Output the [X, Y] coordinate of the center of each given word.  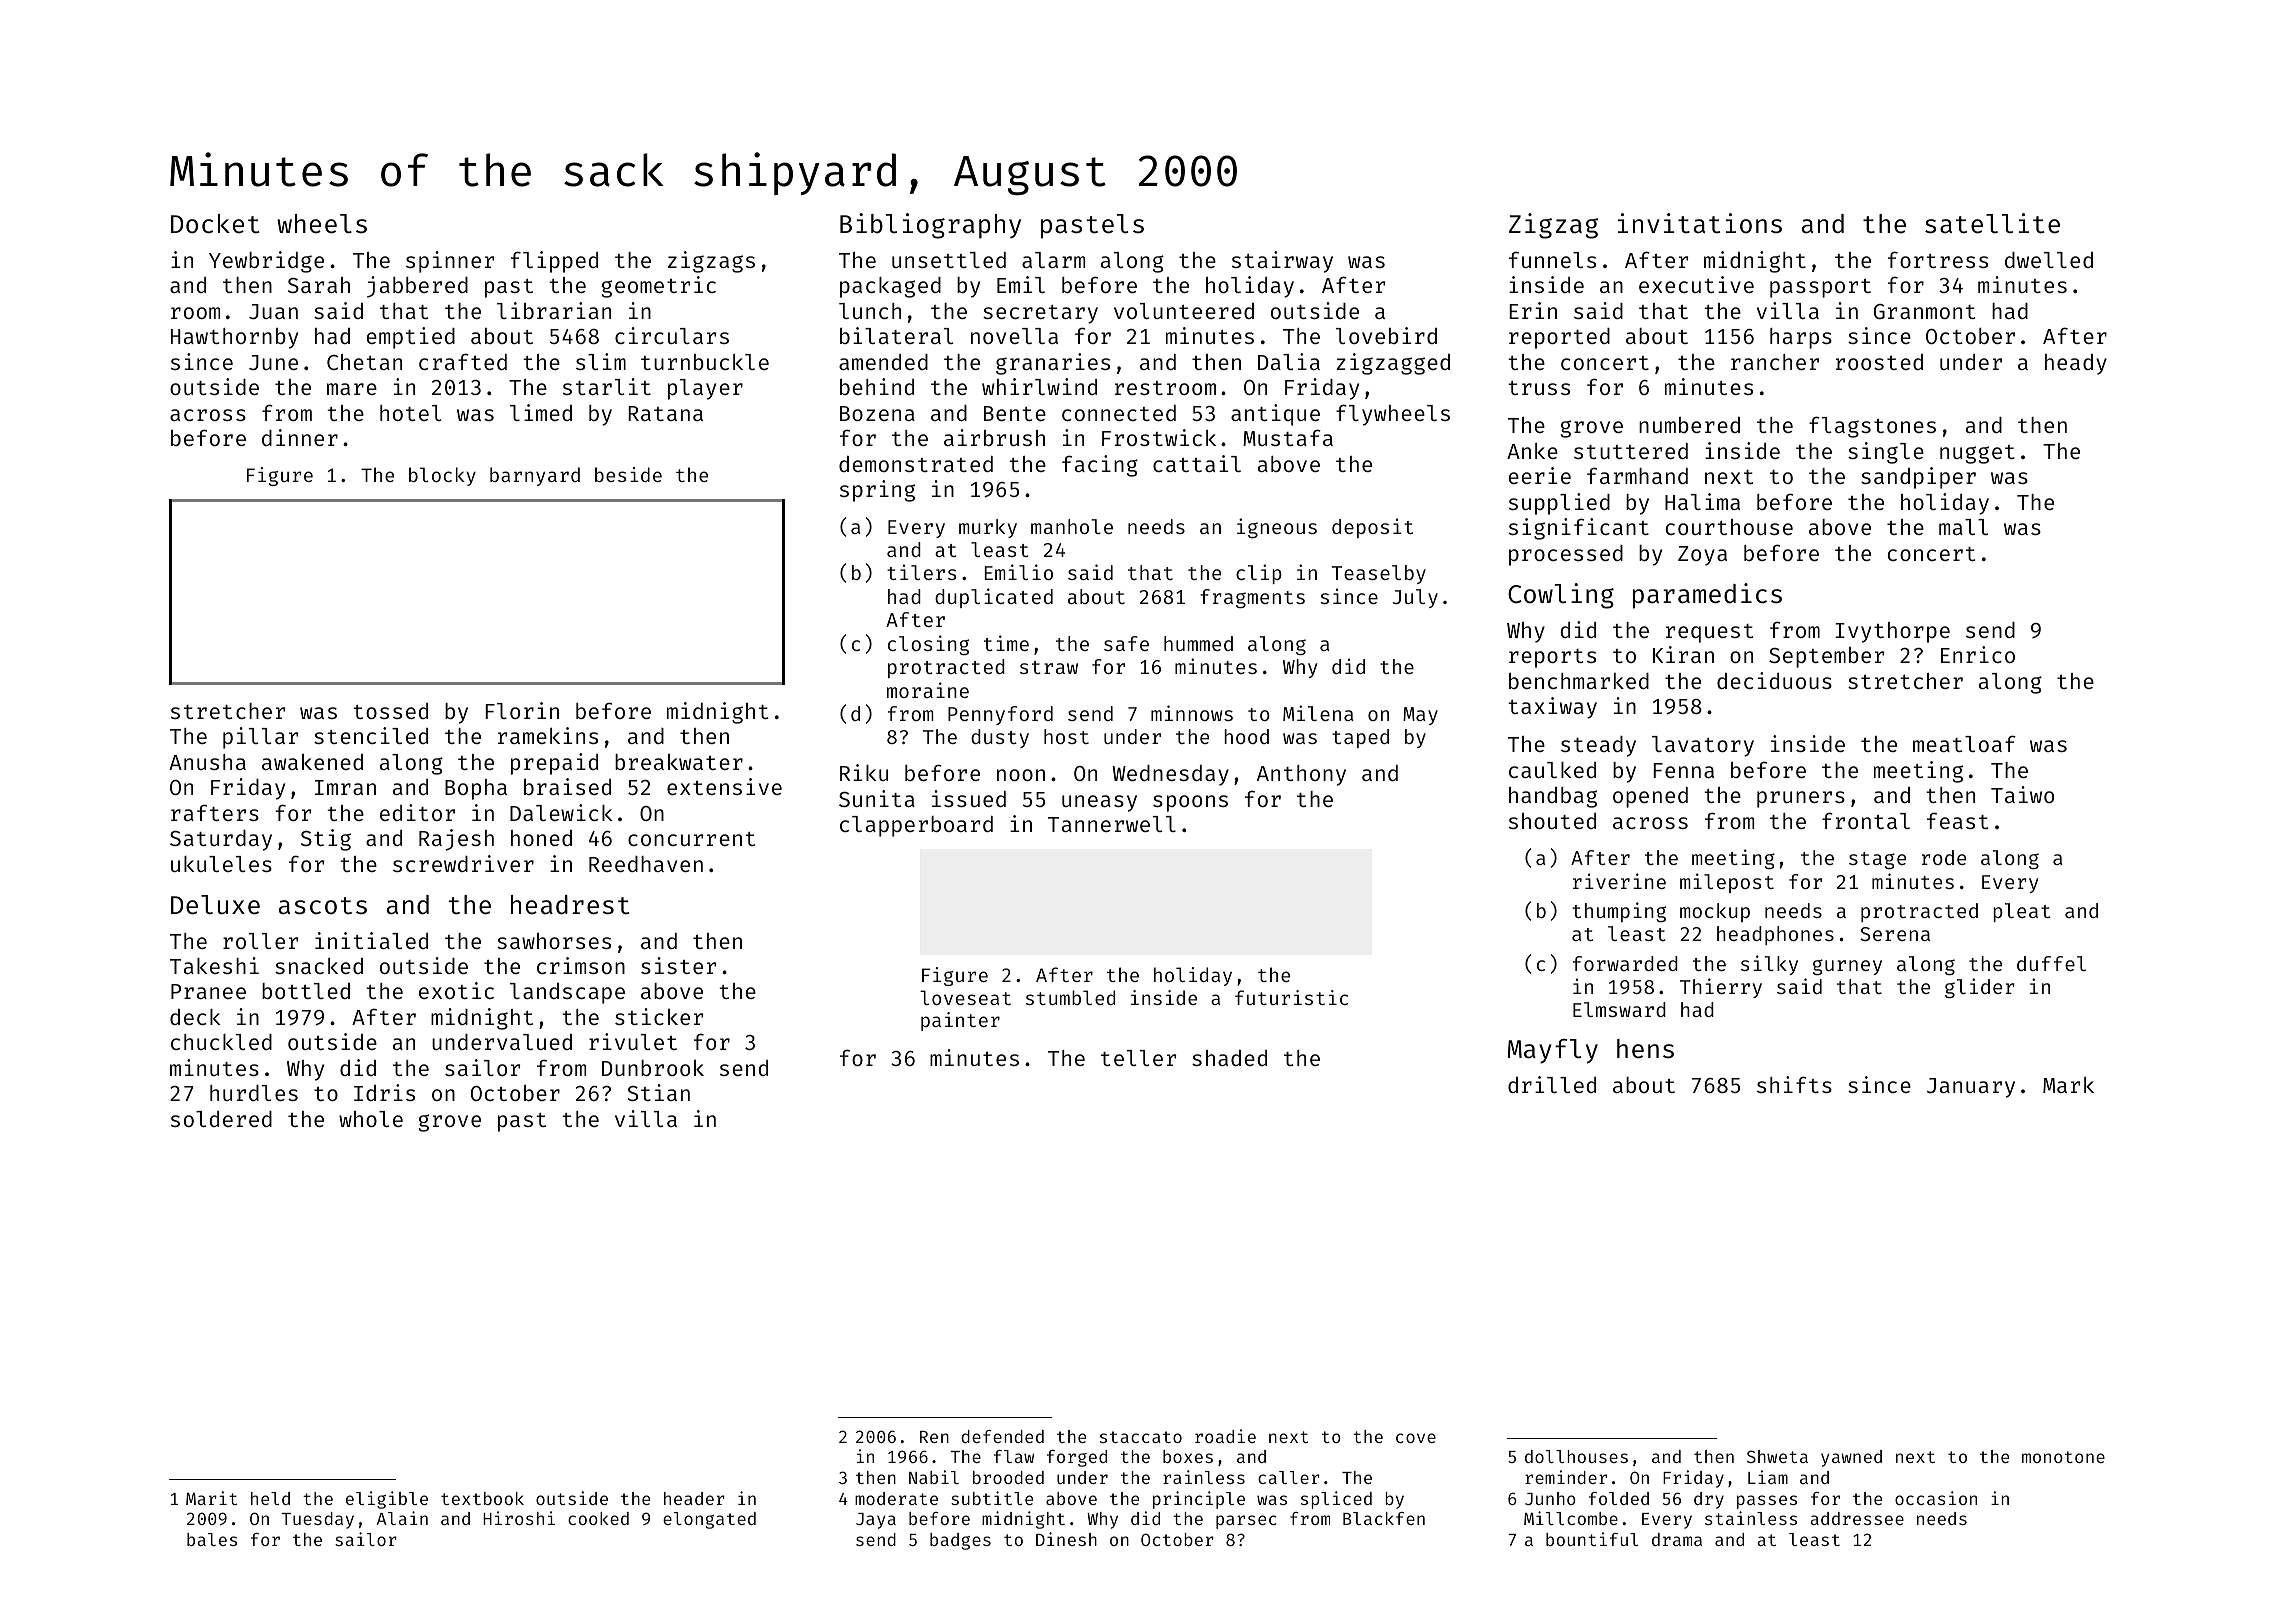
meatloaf [1964, 743]
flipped [554, 262]
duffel [2051, 963]
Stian [658, 1092]
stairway [1282, 262]
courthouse [1729, 527]
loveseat [965, 997]
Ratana [665, 413]
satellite [1992, 223]
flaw [1014, 1456]
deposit [1372, 528]
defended [1002, 1436]
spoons [1190, 803]
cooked [598, 1518]
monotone [2063, 1457]
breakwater [679, 762]
